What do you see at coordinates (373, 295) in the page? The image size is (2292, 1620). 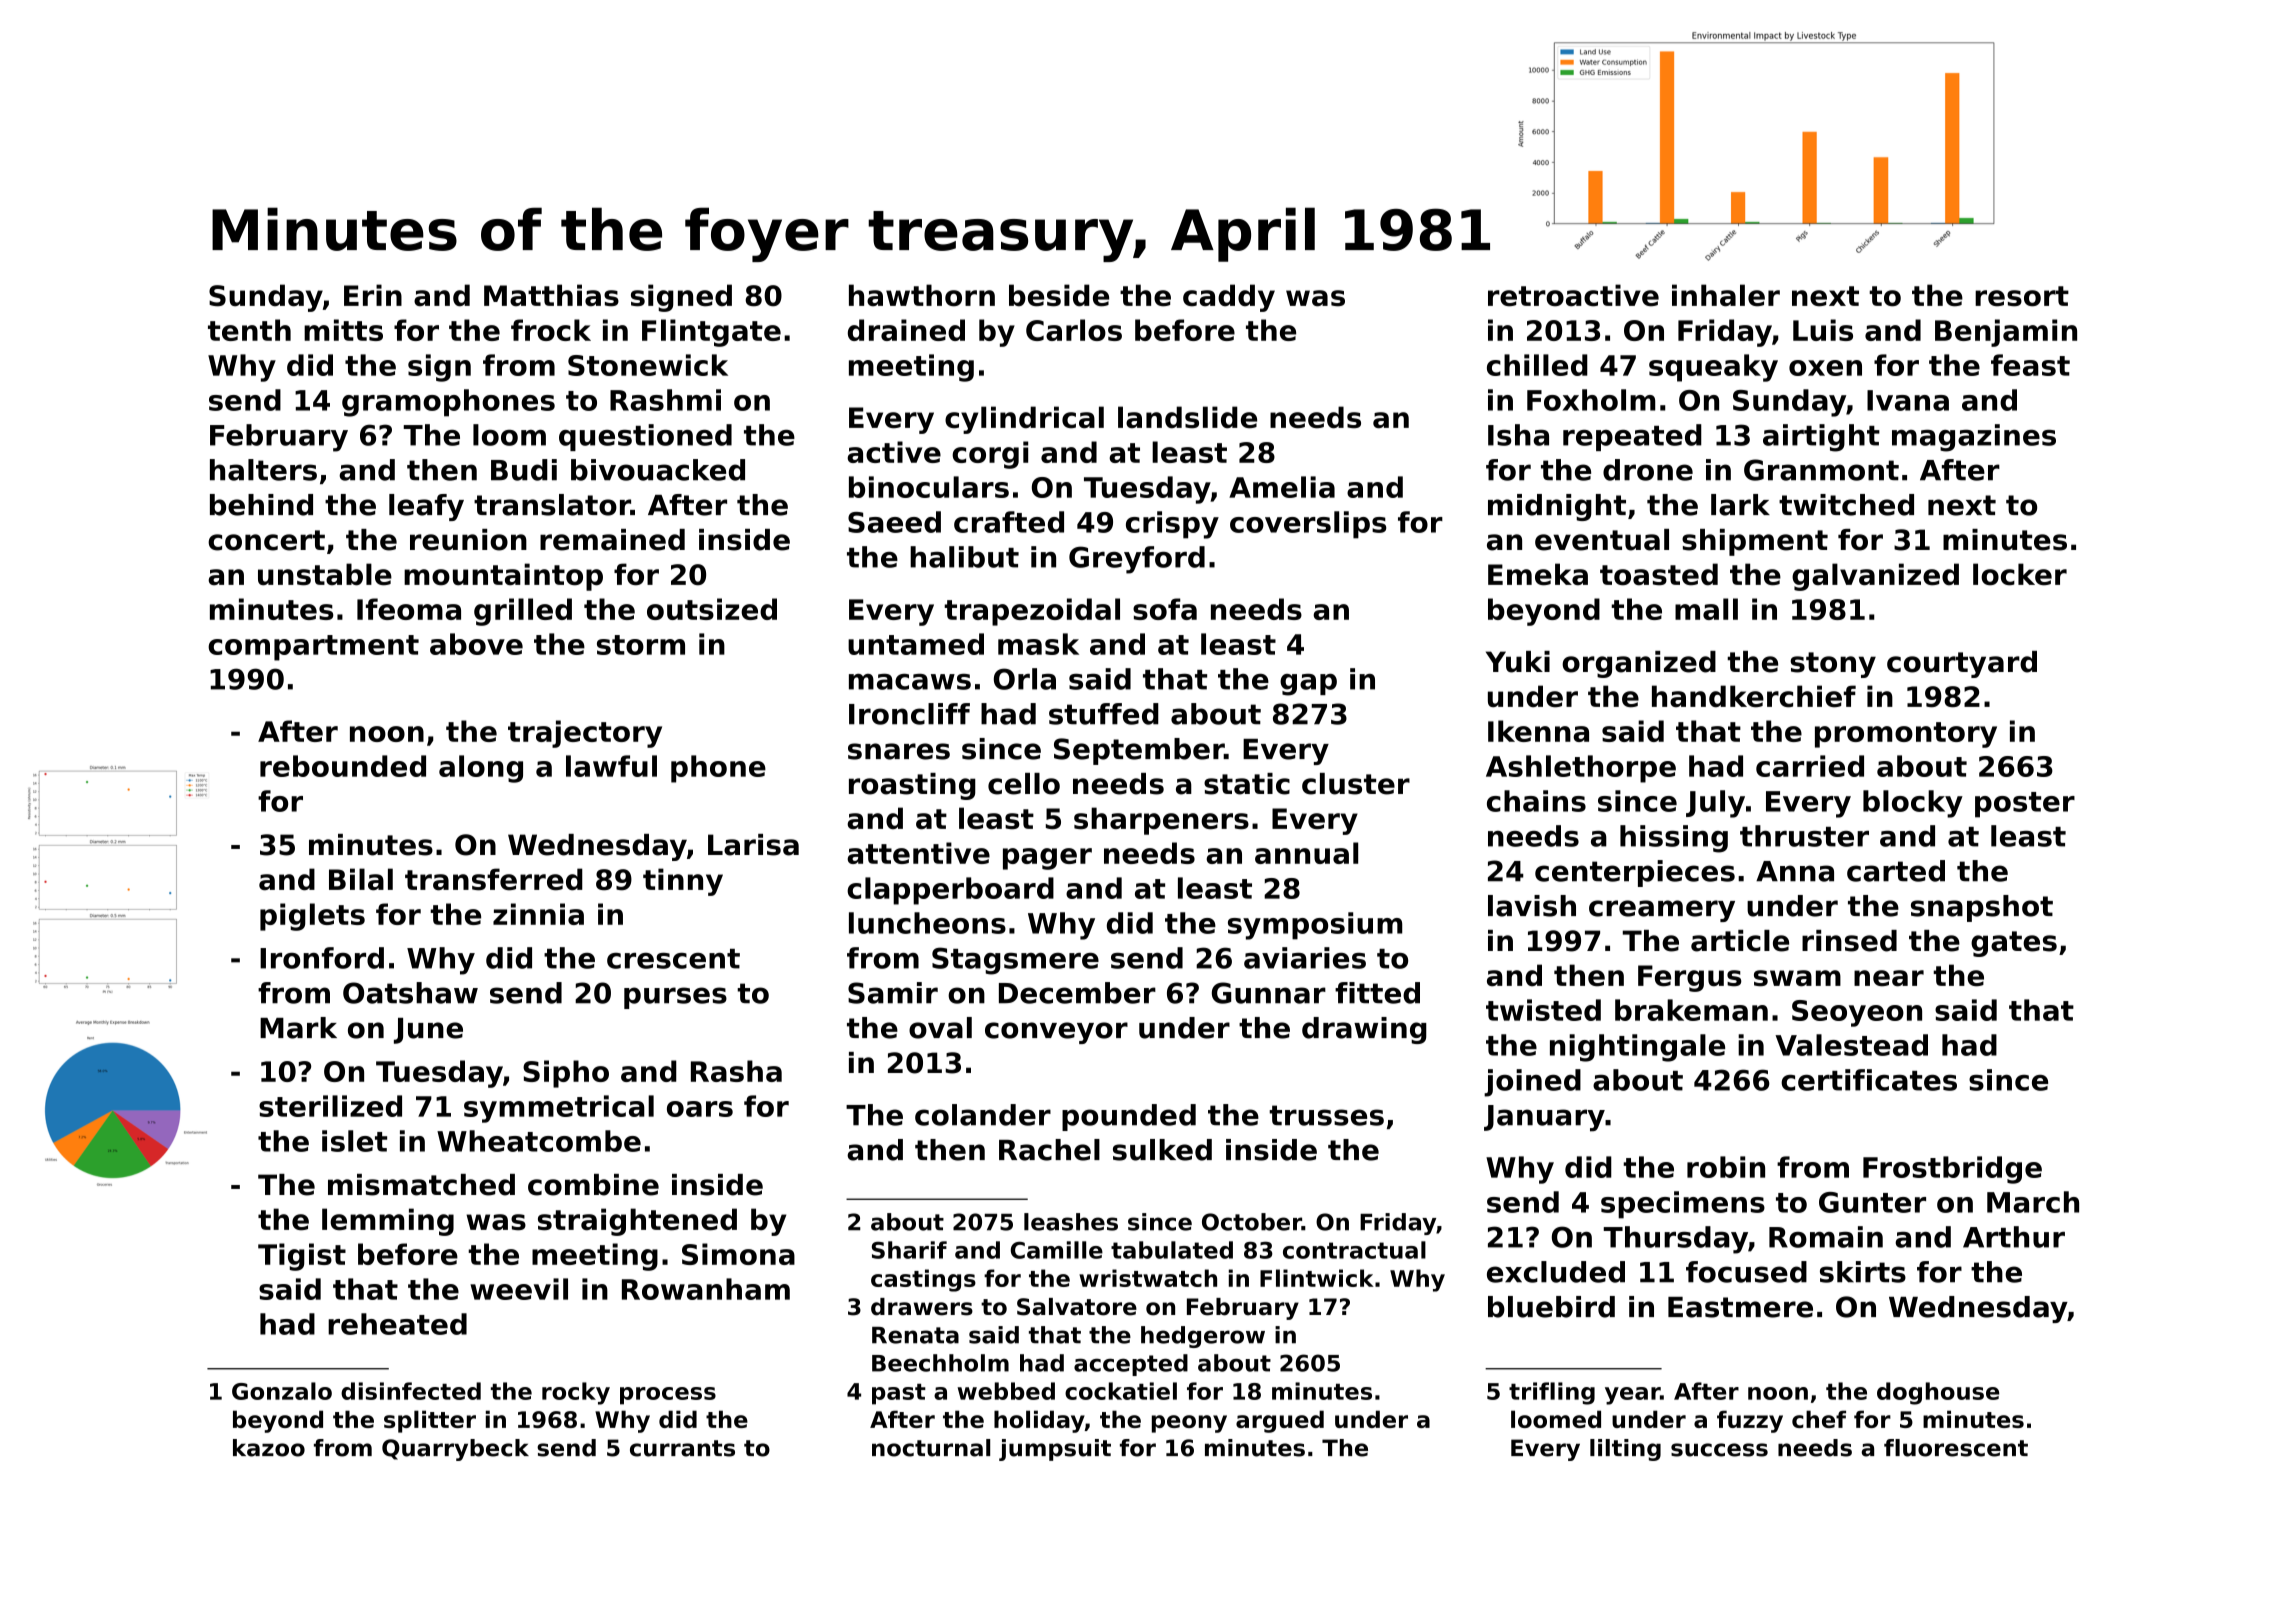 I see `Erin` at bounding box center [373, 295].
